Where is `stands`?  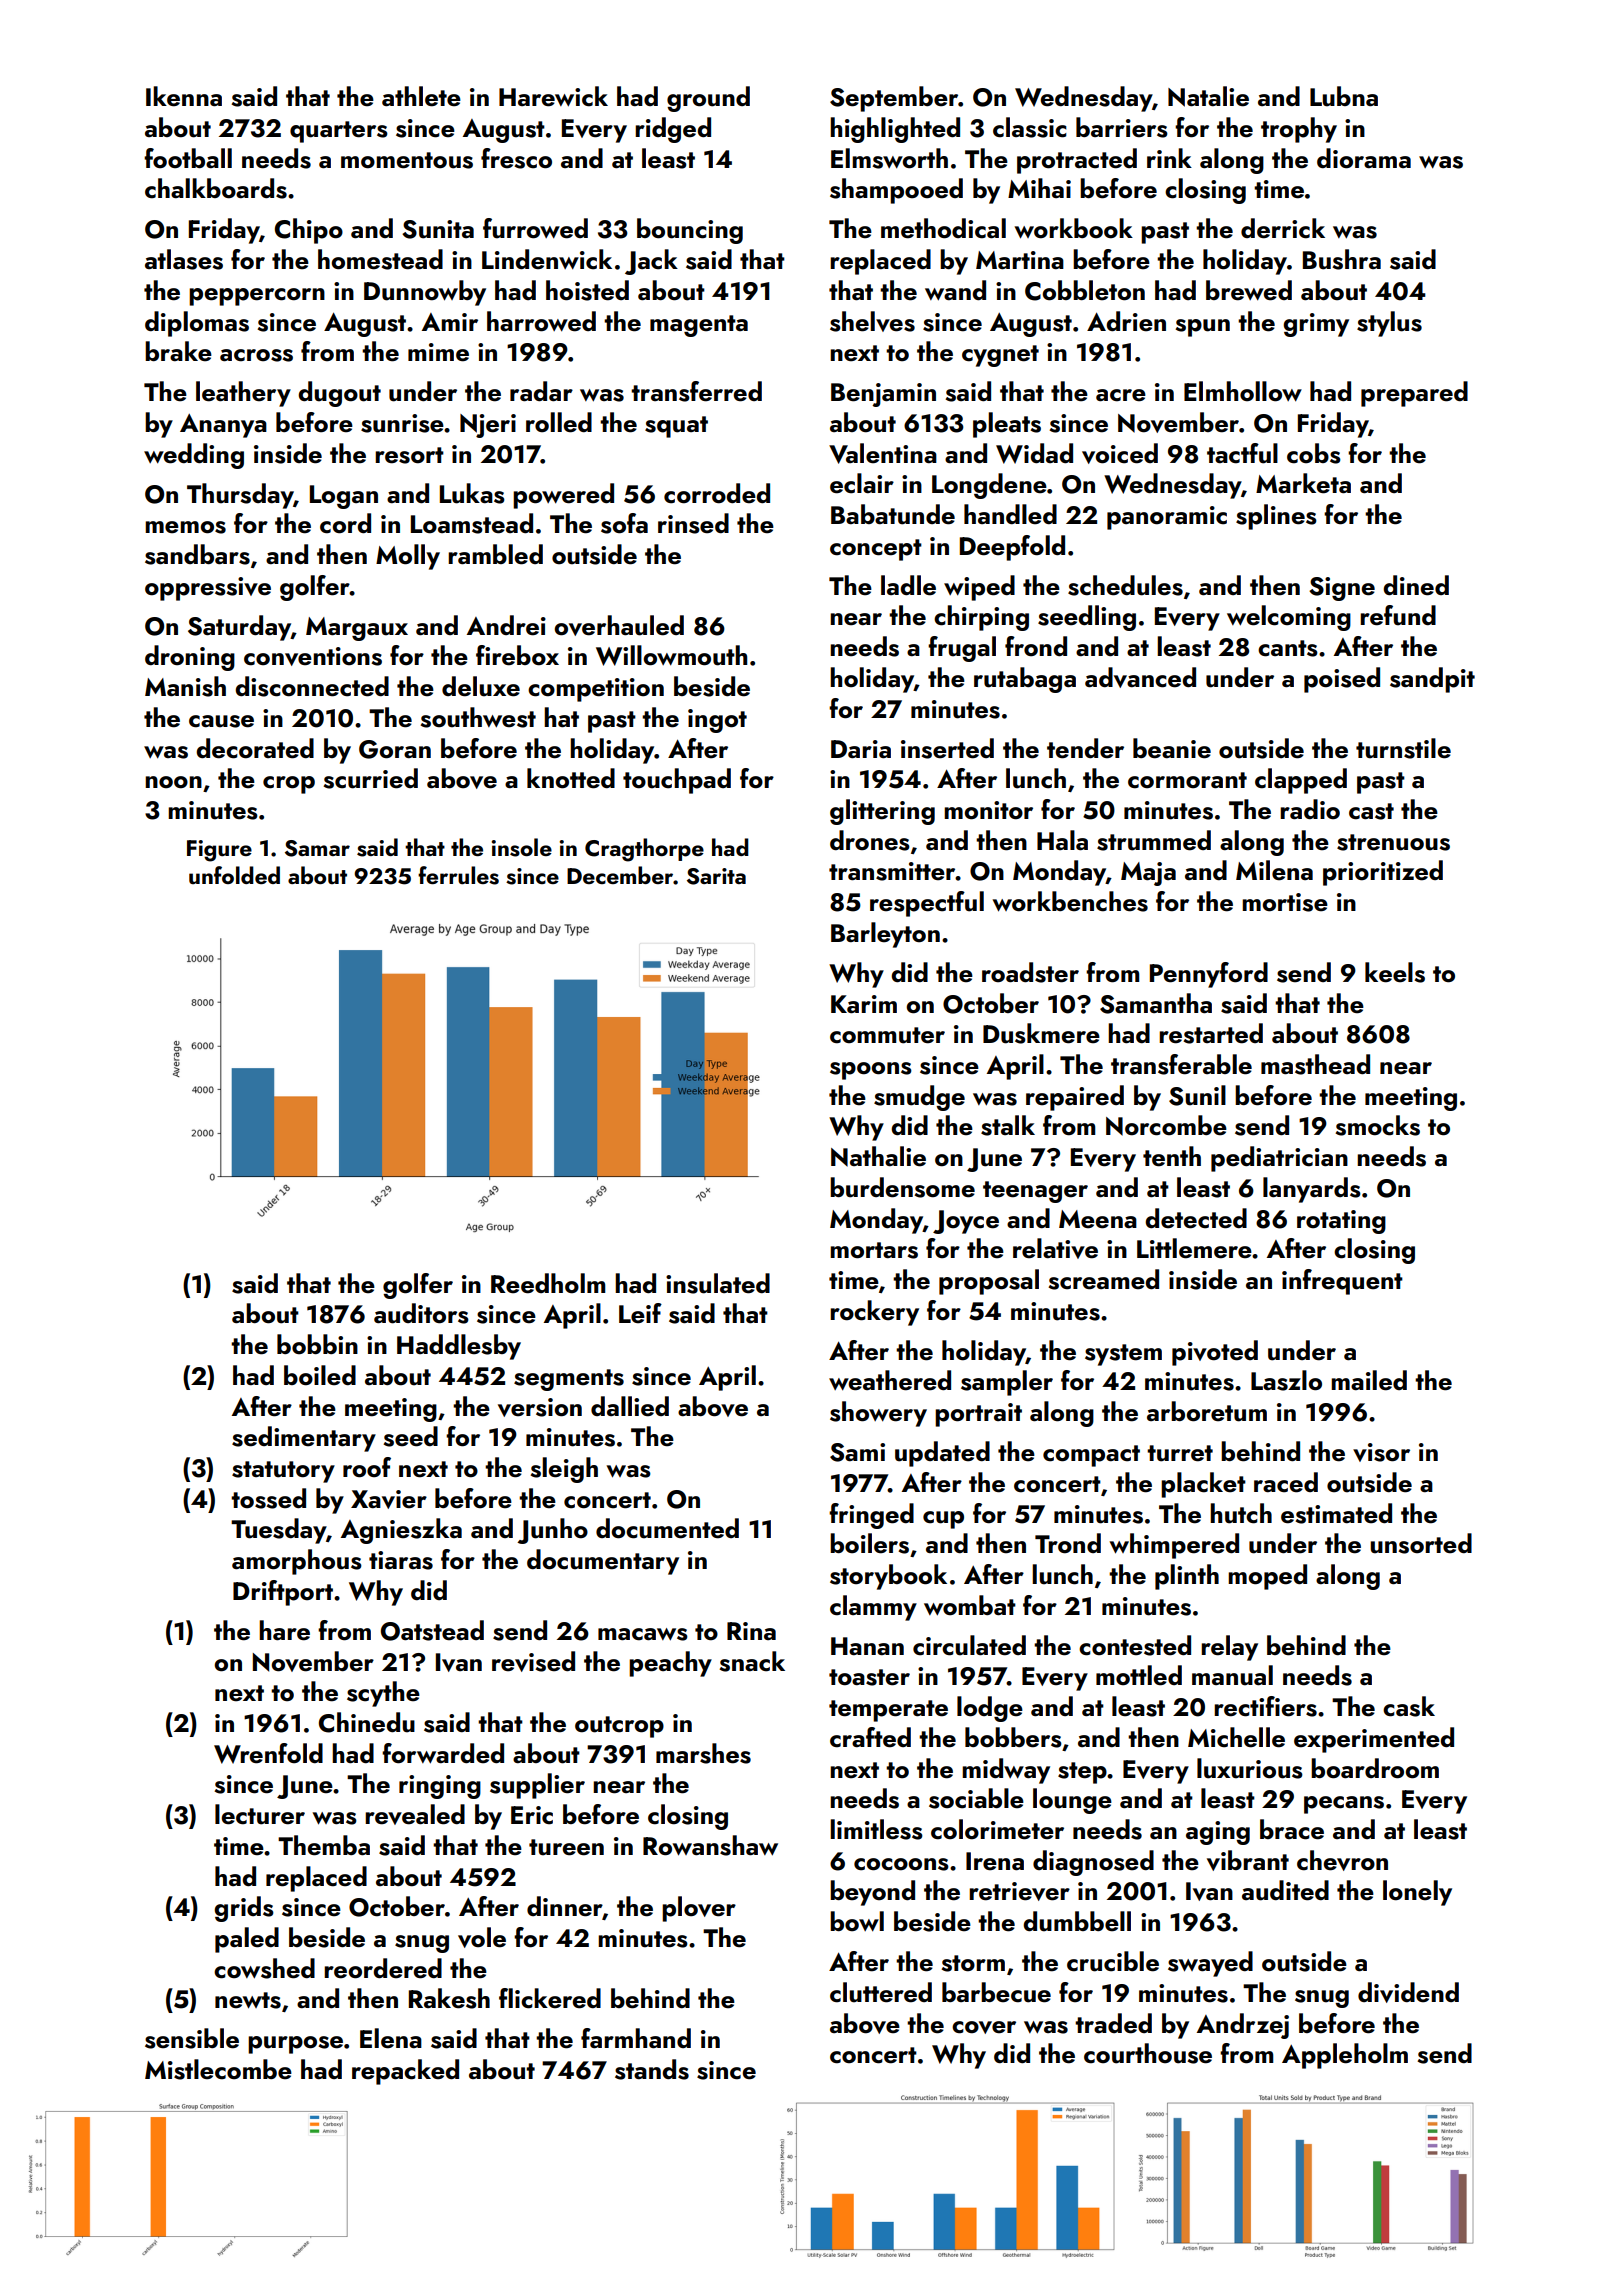 stands is located at coordinates (652, 2069).
